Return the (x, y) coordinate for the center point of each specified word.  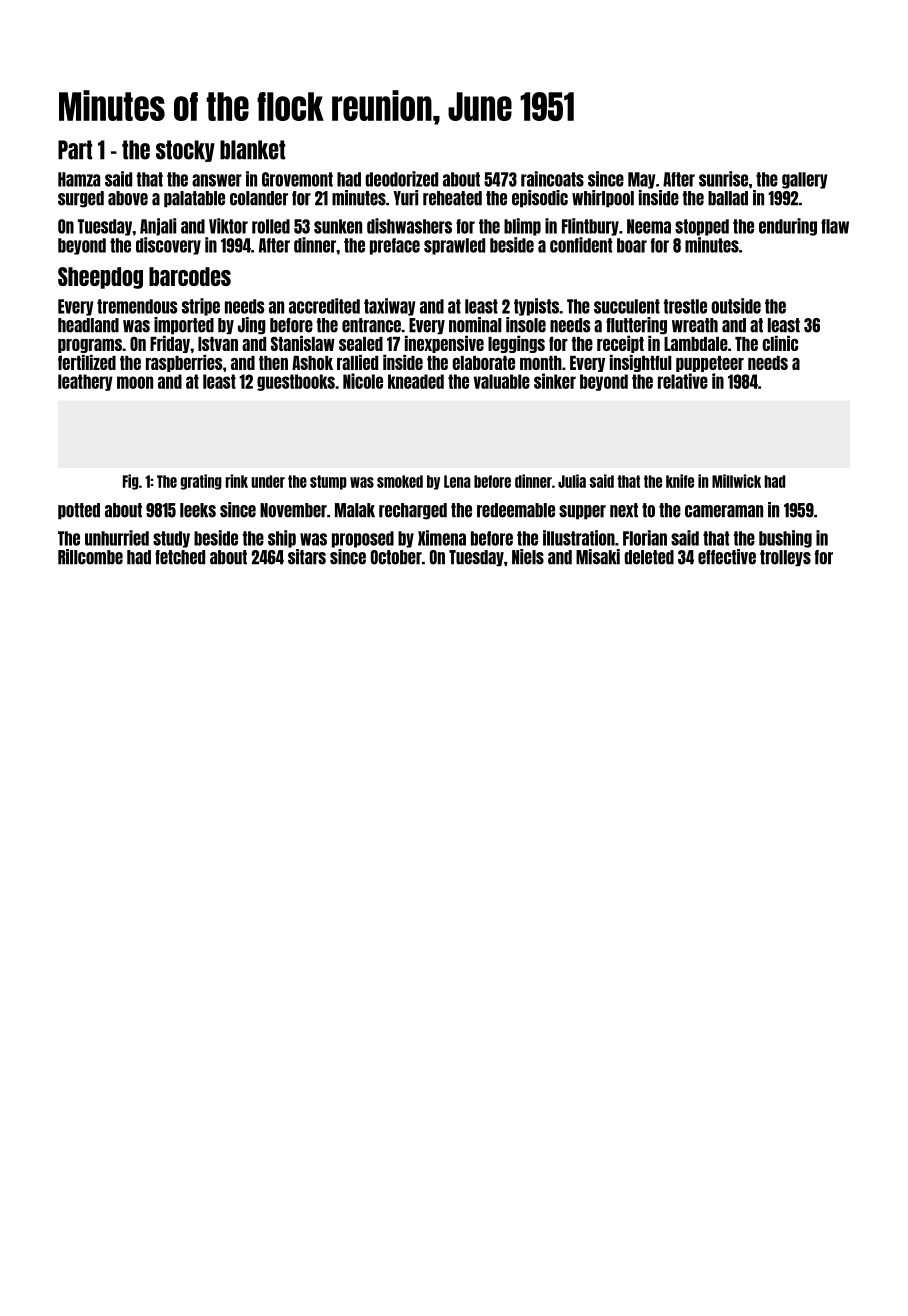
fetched (180, 557)
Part (75, 150)
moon (135, 382)
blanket (252, 150)
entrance (371, 325)
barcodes (190, 276)
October (396, 557)
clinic (780, 343)
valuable (502, 381)
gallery (804, 180)
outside (736, 306)
